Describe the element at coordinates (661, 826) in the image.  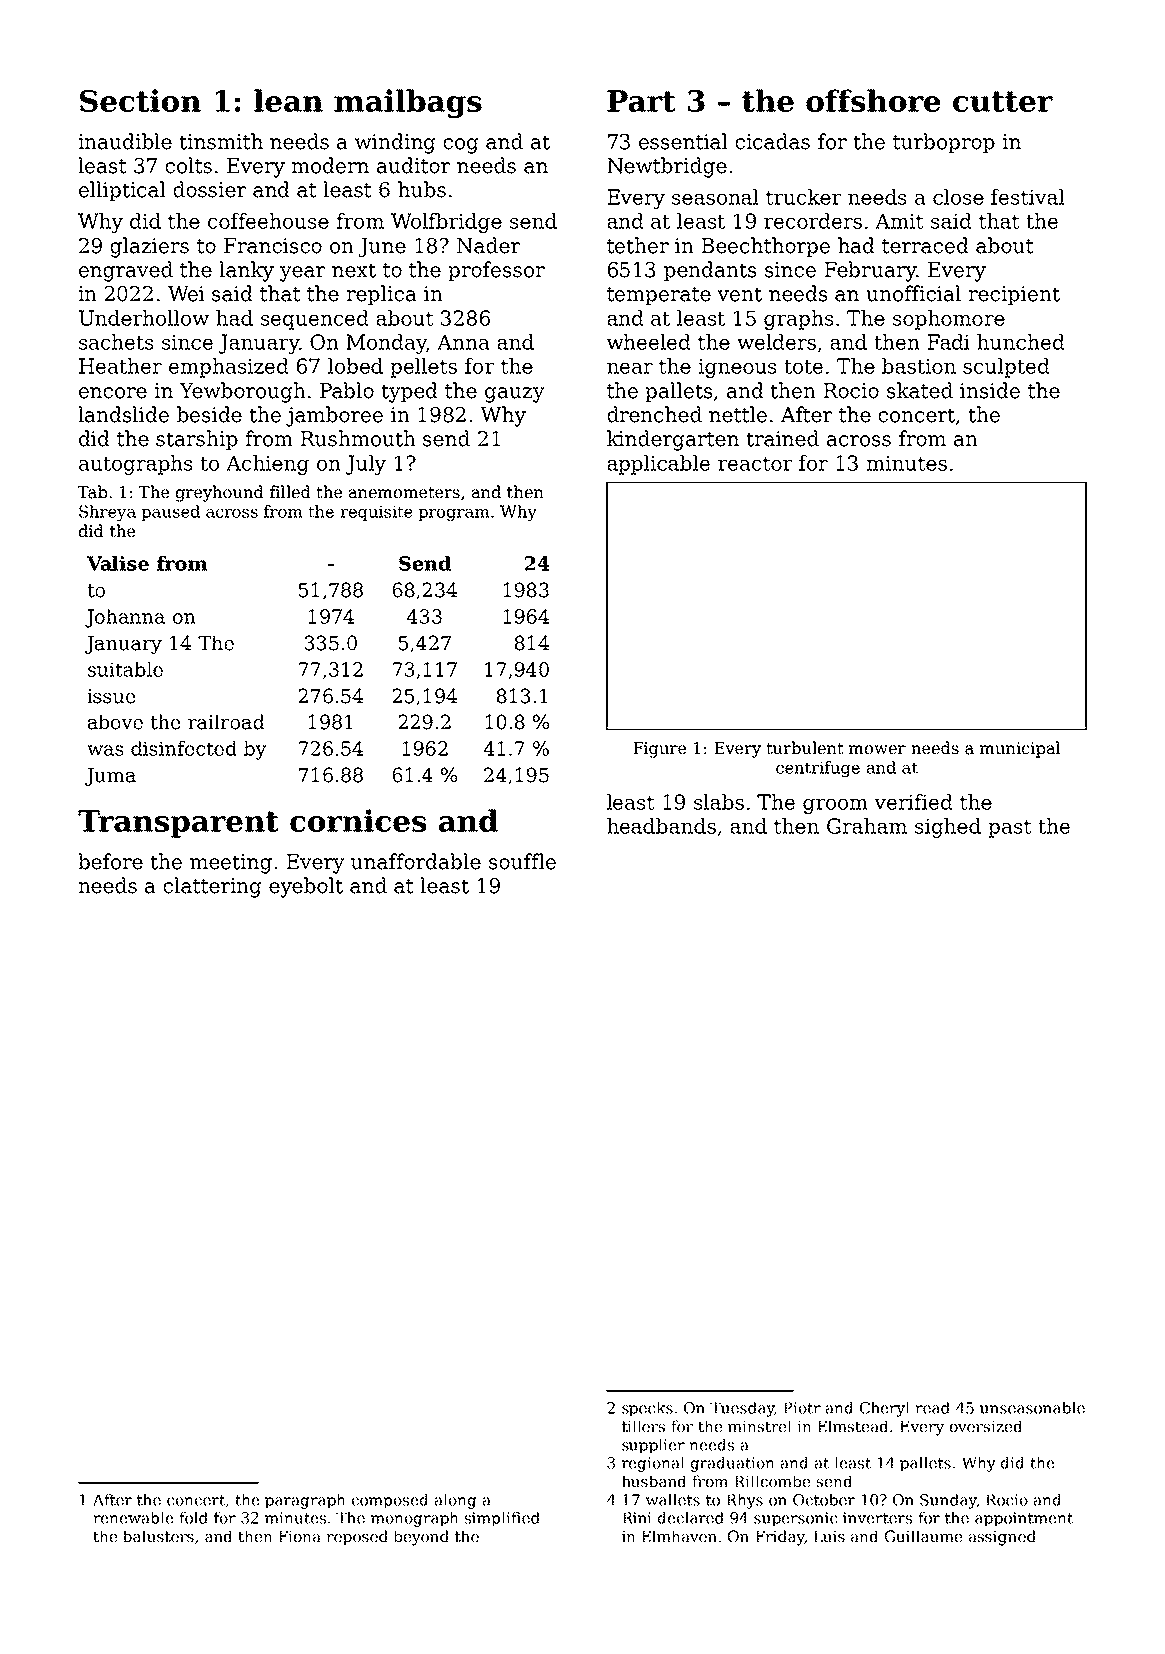
I see `headbands` at that location.
